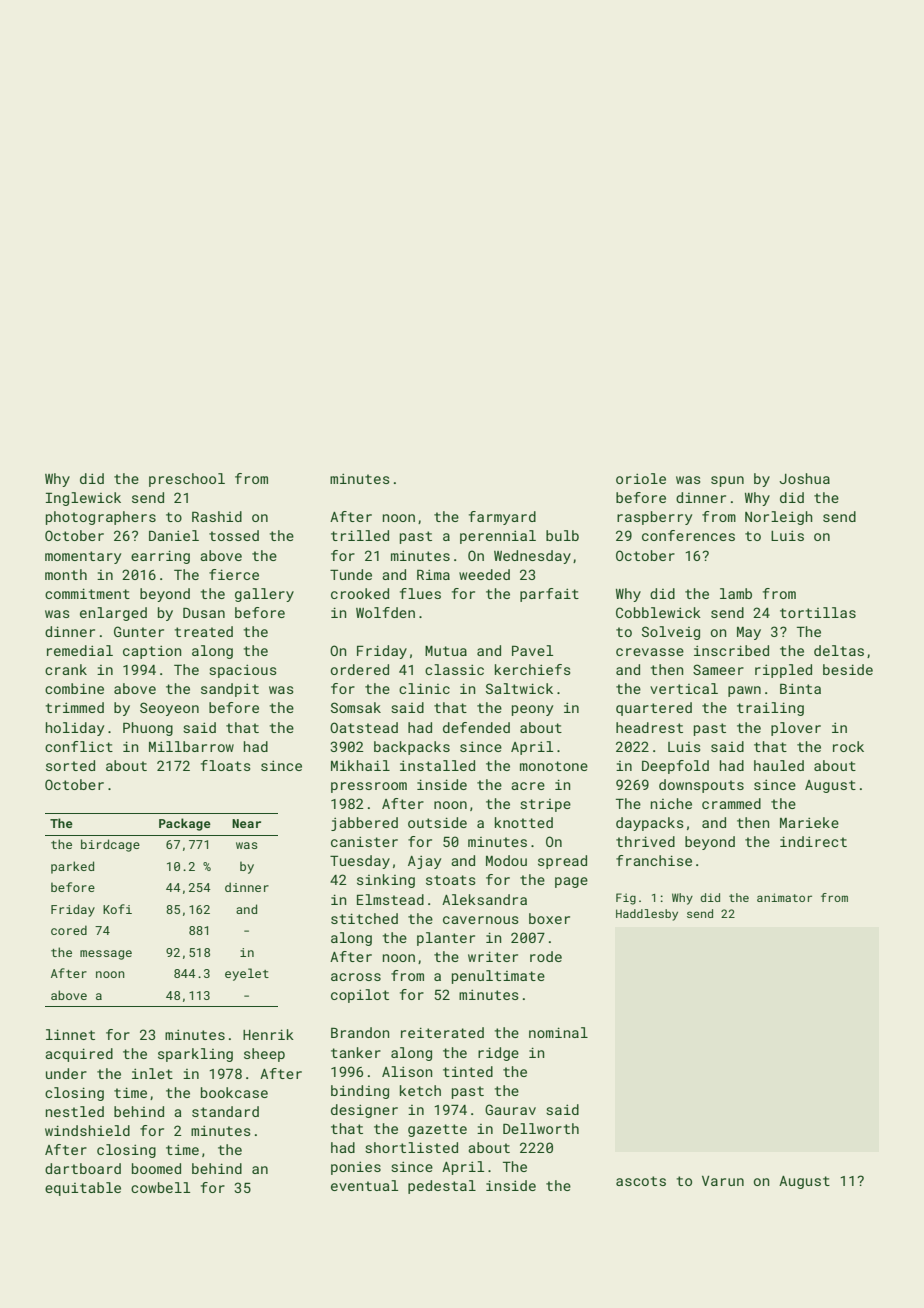 The width and height of the screenshot is (924, 1308). Describe the element at coordinates (848, 669) in the screenshot. I see `beside` at that location.
